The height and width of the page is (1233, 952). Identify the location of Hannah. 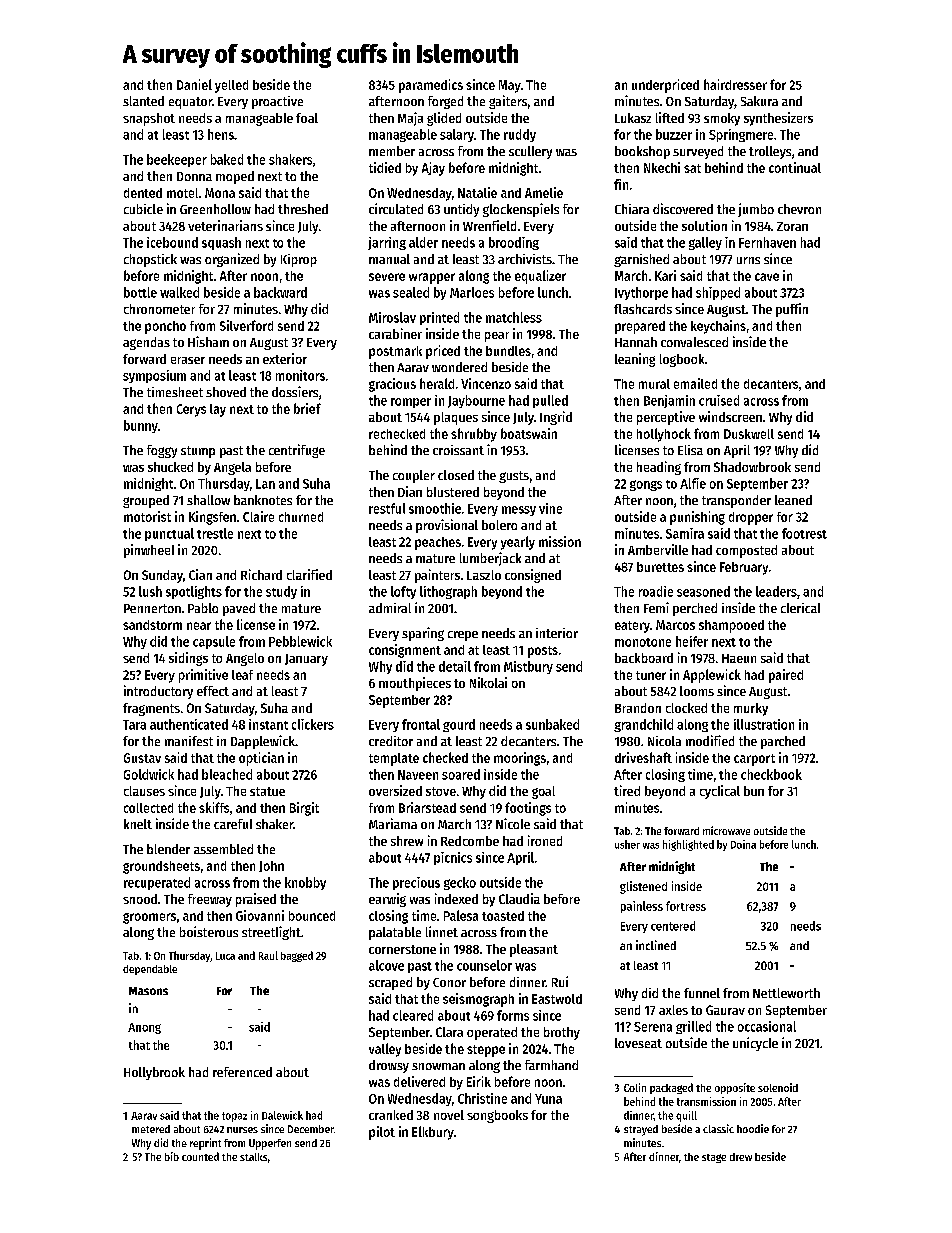
(636, 342).
